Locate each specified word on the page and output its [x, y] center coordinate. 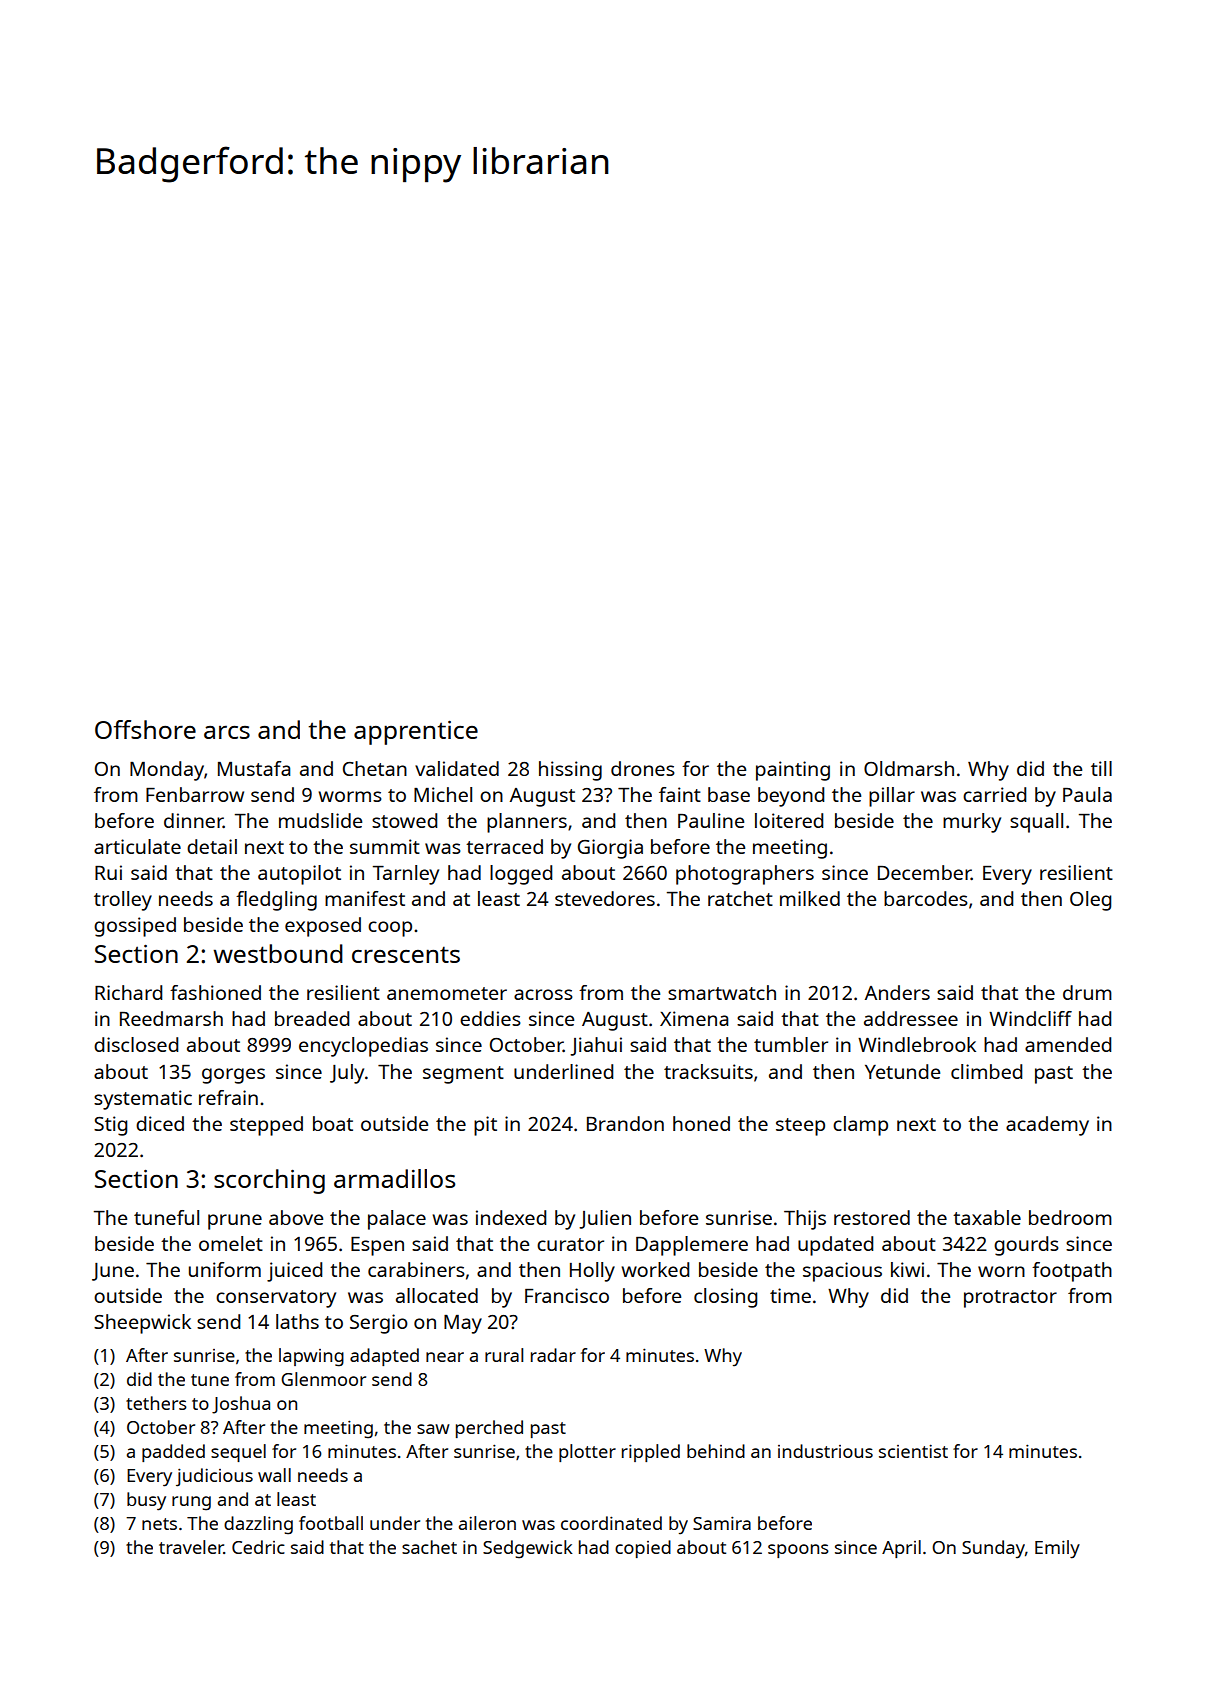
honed [701, 1123]
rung [191, 1503]
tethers [156, 1403]
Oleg [1090, 901]
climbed [986, 1071]
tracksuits [708, 1071]
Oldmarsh [909, 768]
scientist [913, 1451]
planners [527, 823]
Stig [110, 1126]
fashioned [215, 992]
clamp [860, 1126]
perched [489, 1429]
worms [350, 796]
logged [521, 875]
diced [160, 1123]
